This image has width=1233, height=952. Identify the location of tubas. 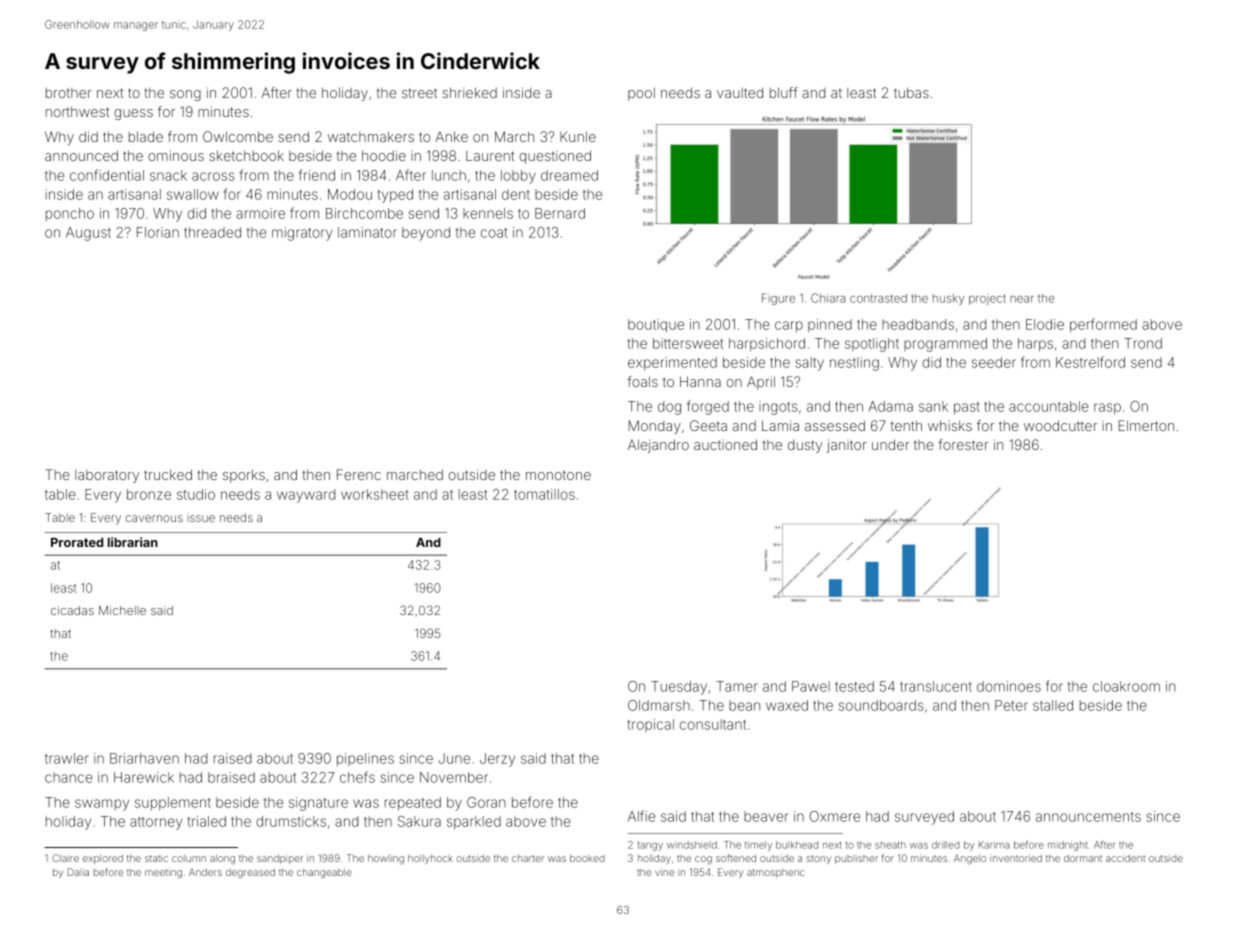
(911, 92).
